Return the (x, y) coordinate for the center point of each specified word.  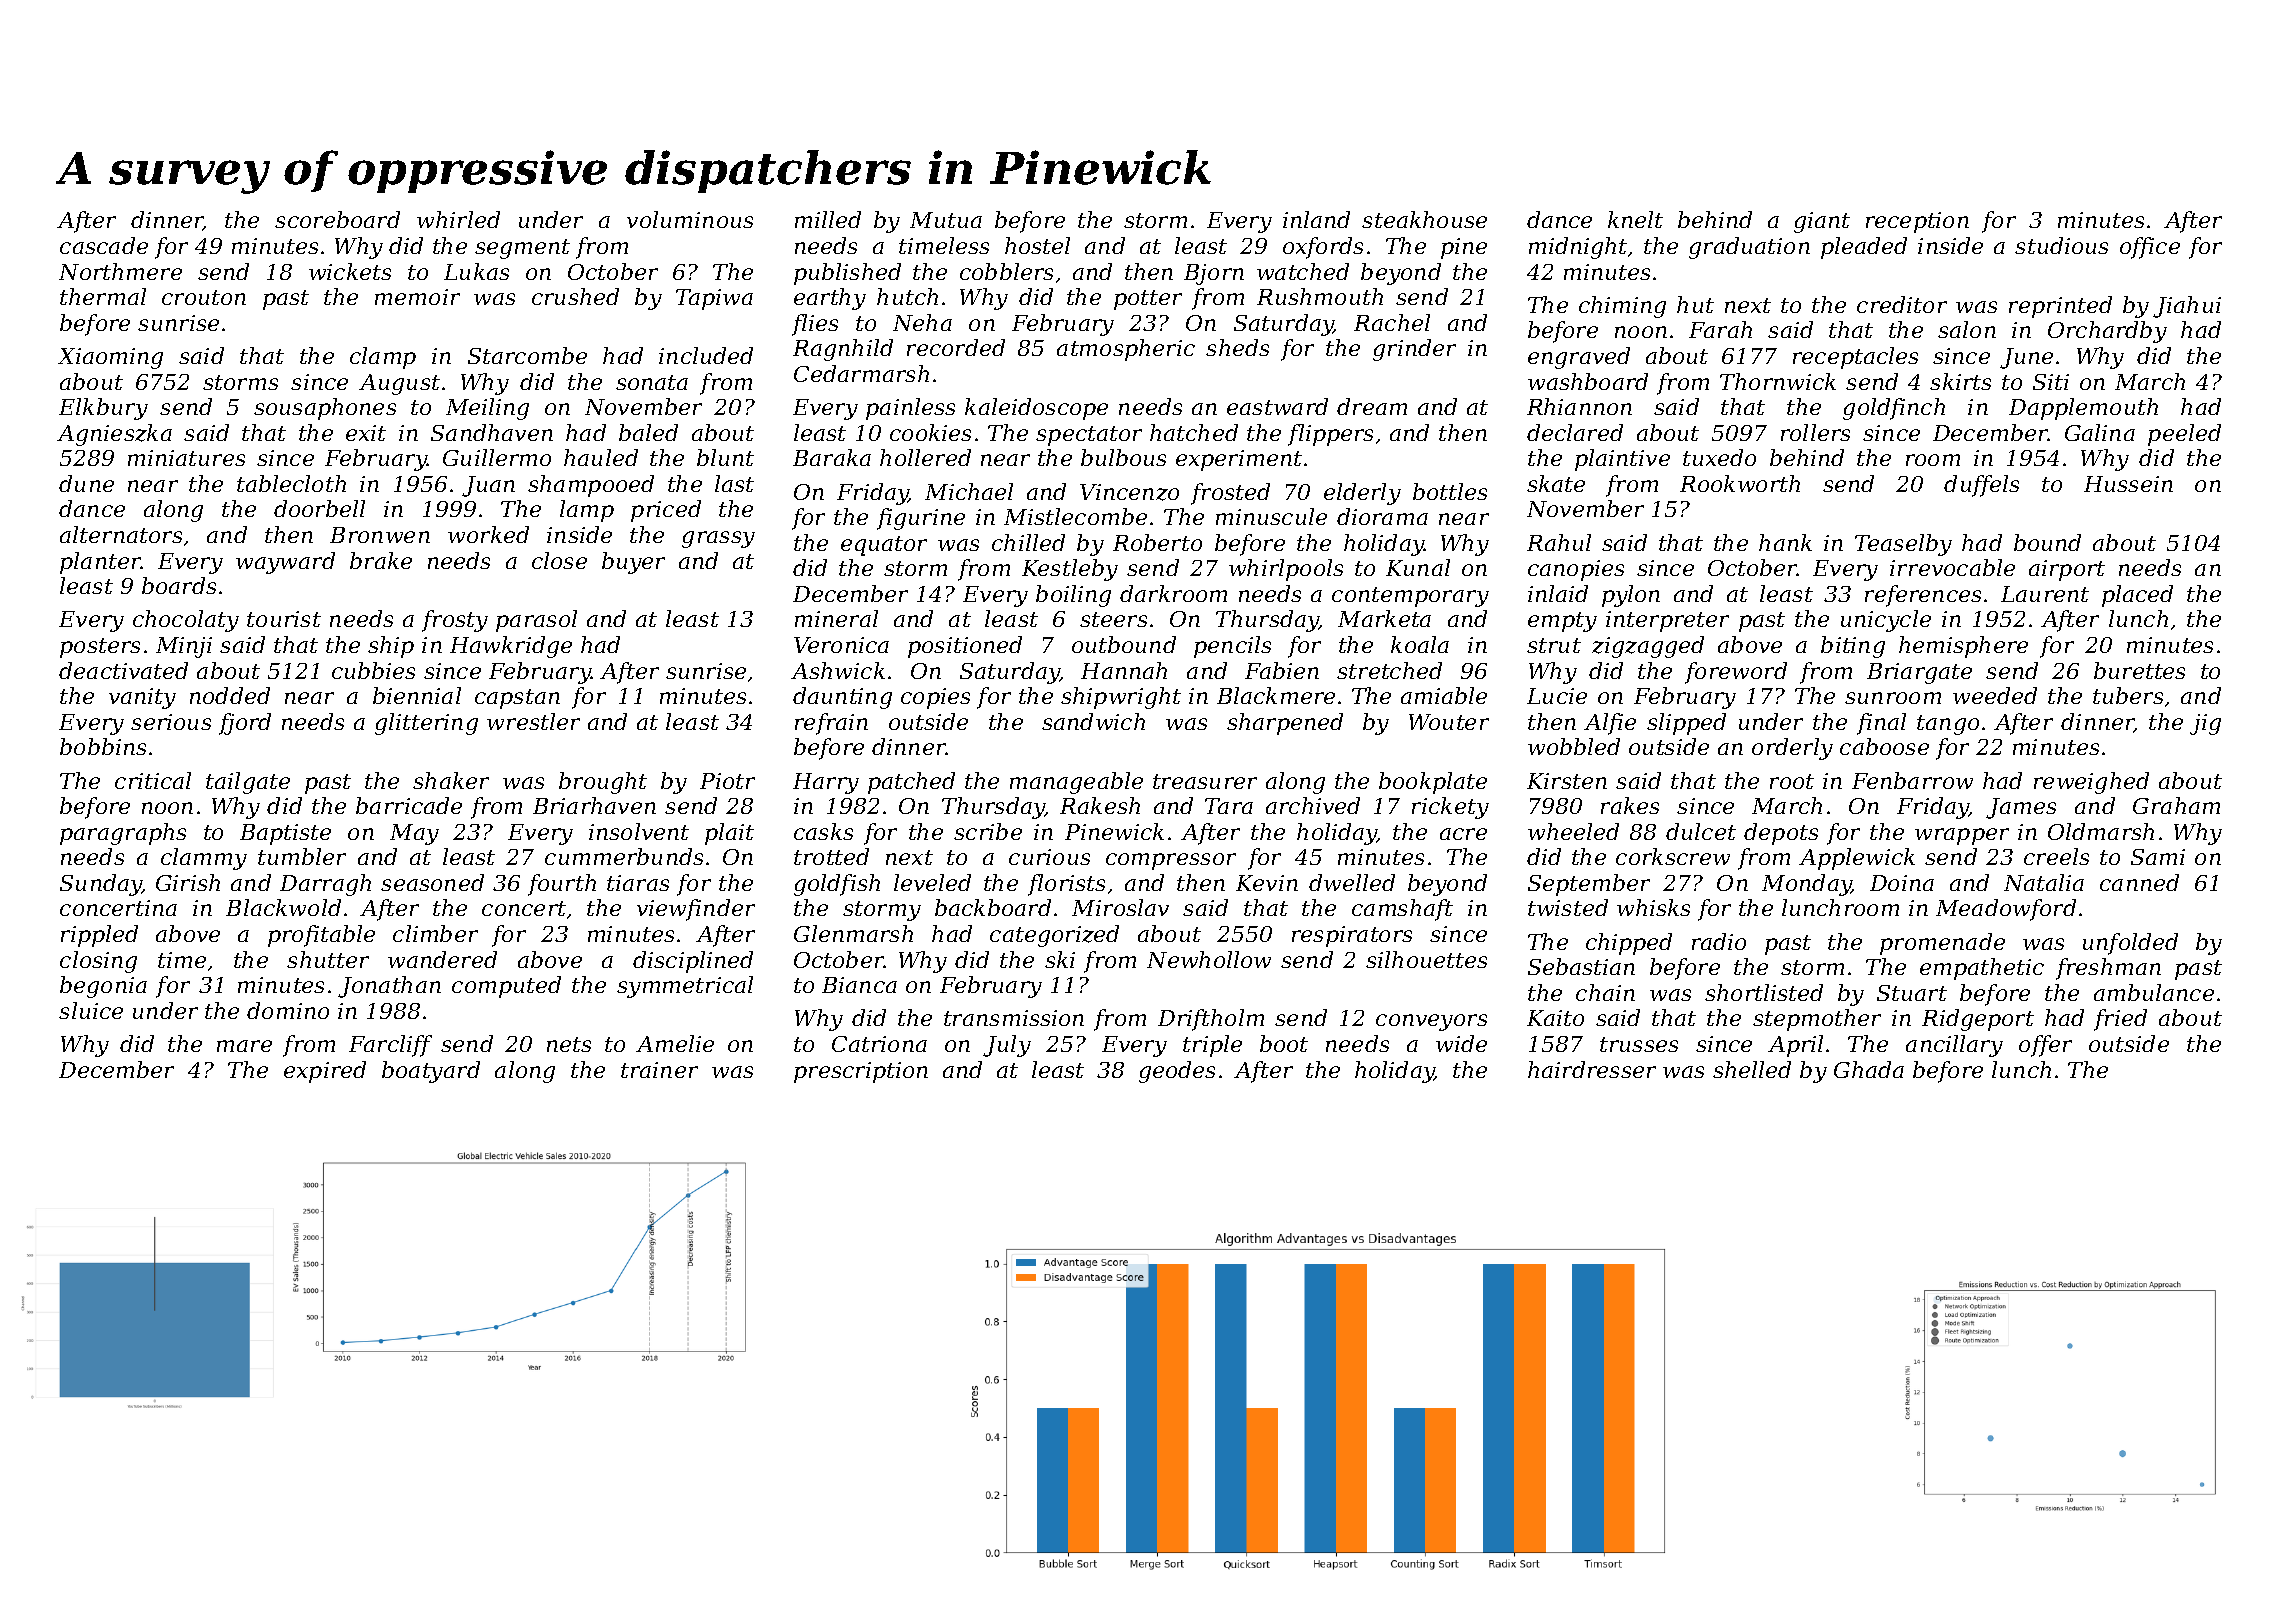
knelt (1635, 219)
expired (325, 1072)
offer (2045, 1046)
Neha (922, 322)
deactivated (123, 670)
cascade (104, 245)
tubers (2128, 695)
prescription (861, 1072)
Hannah (1124, 670)
